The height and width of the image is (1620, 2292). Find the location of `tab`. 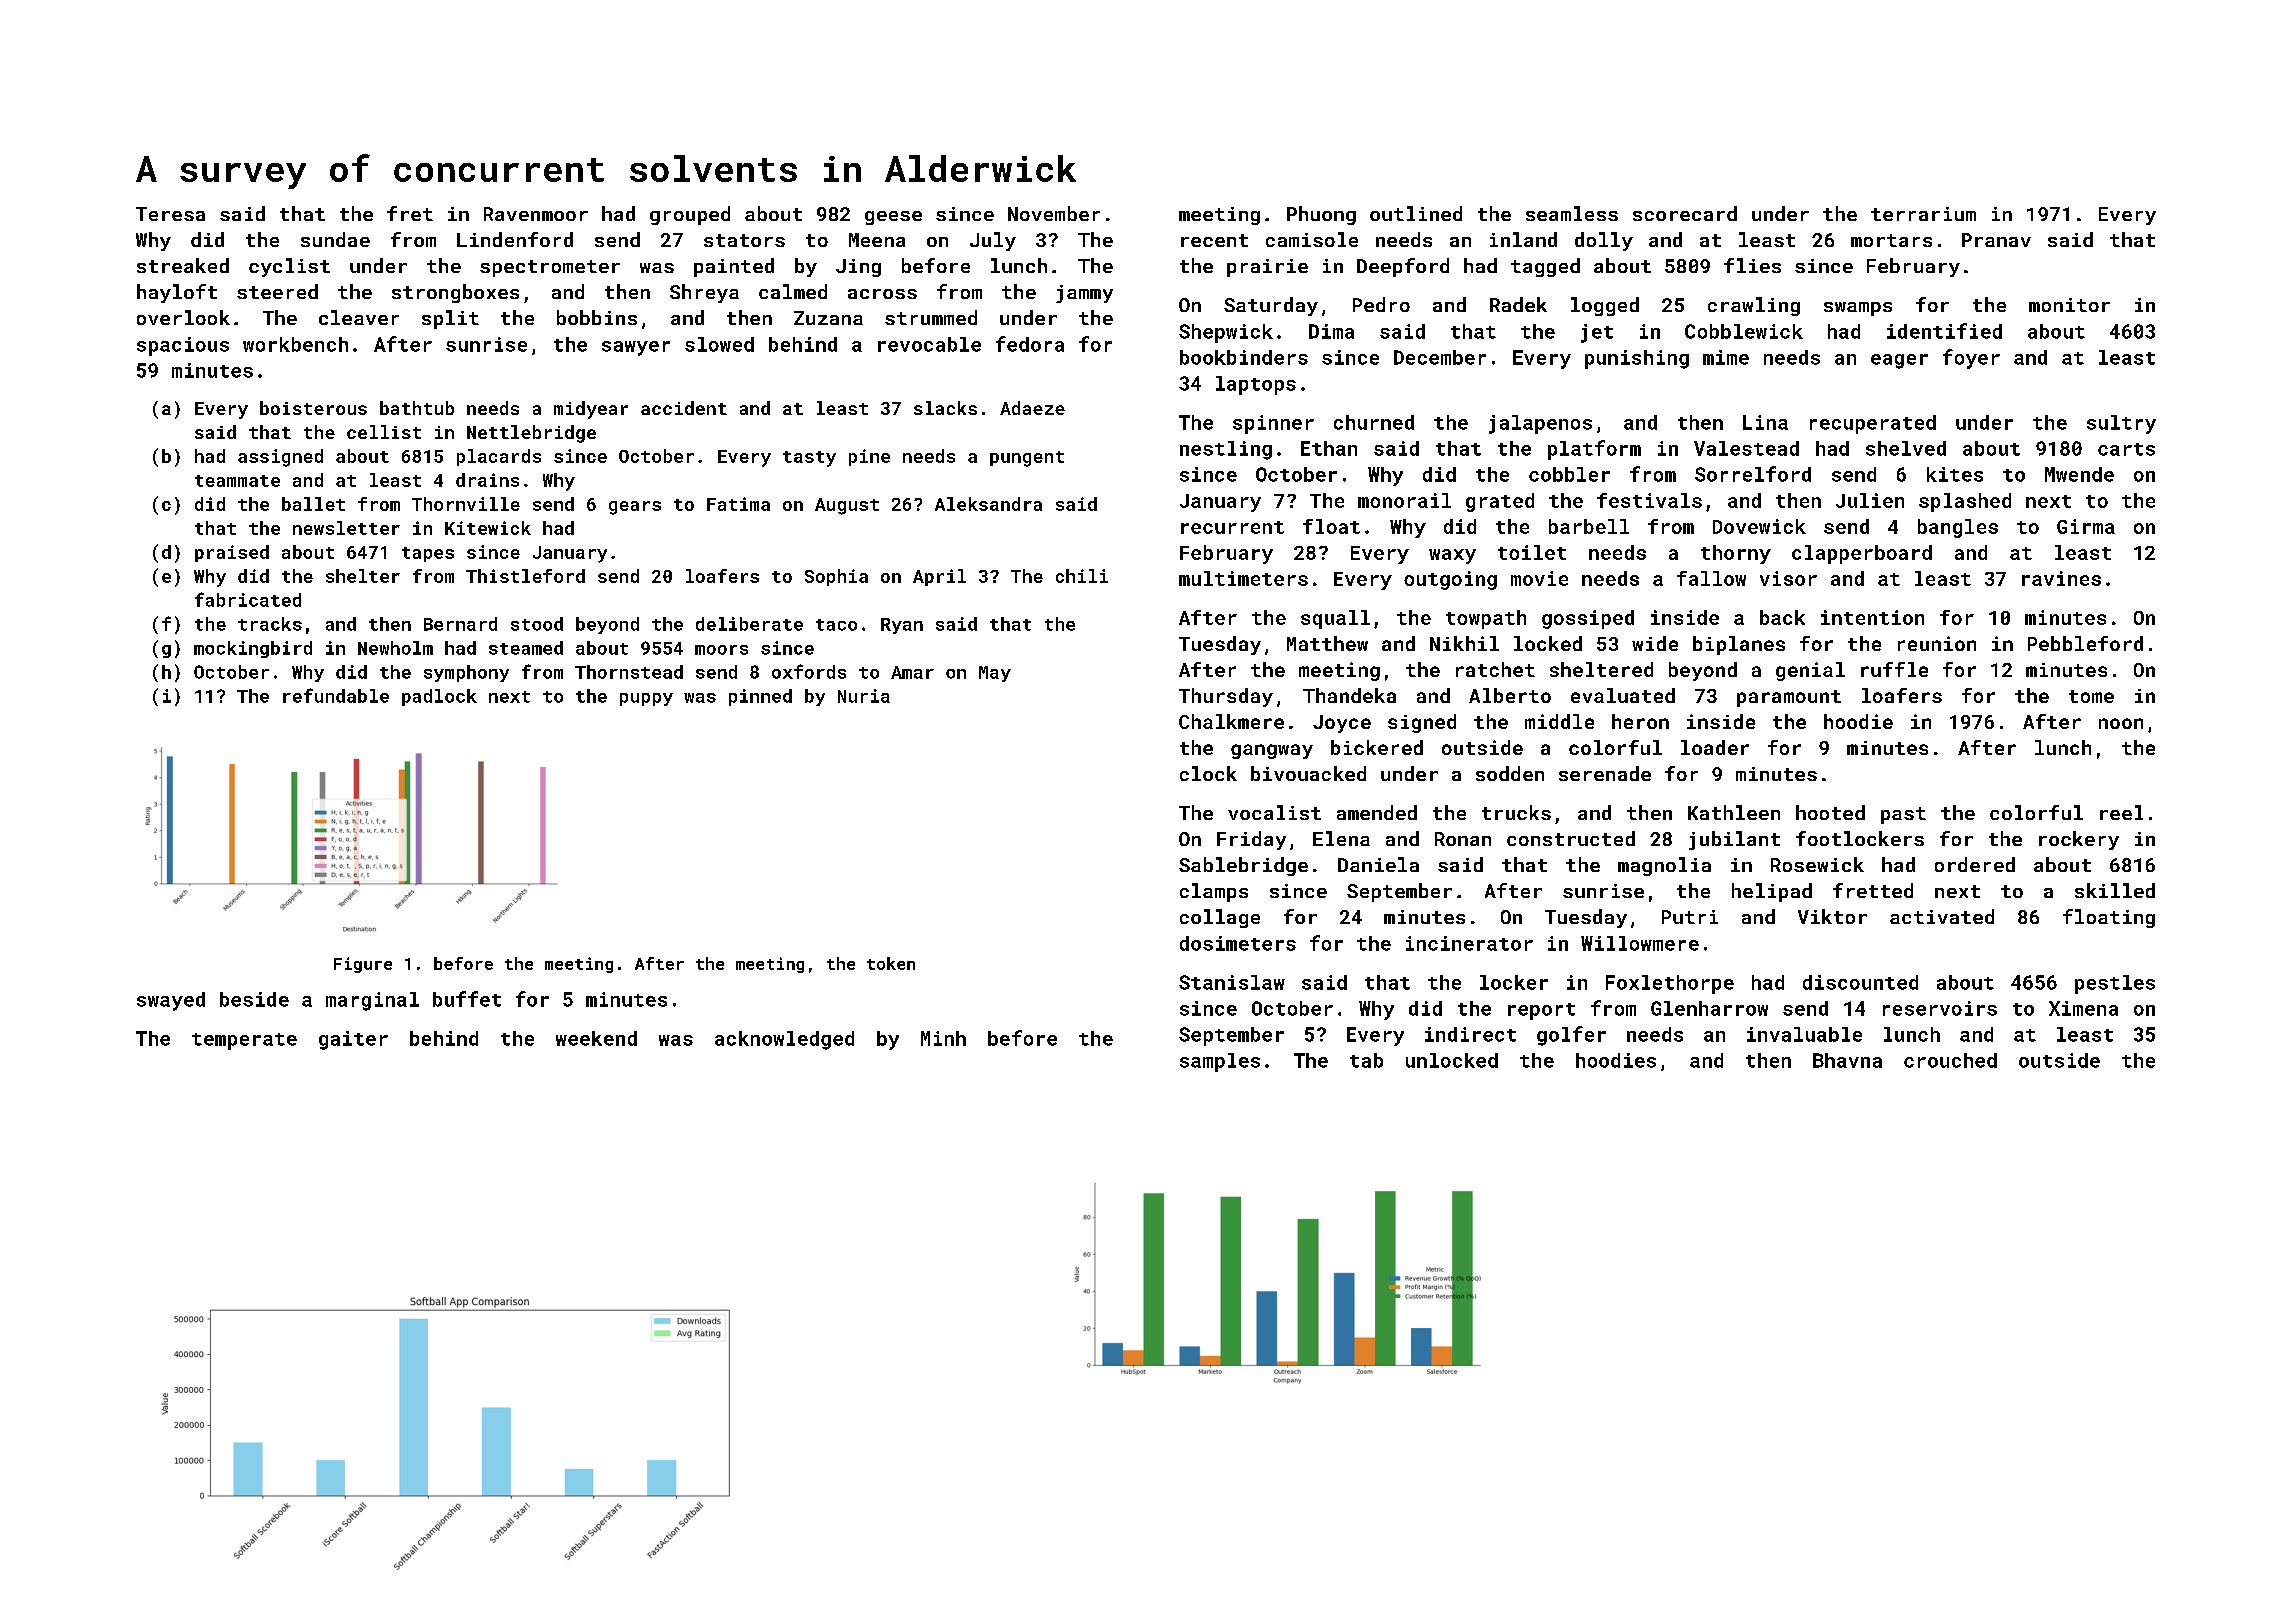

tab is located at coordinates (1366, 1060).
